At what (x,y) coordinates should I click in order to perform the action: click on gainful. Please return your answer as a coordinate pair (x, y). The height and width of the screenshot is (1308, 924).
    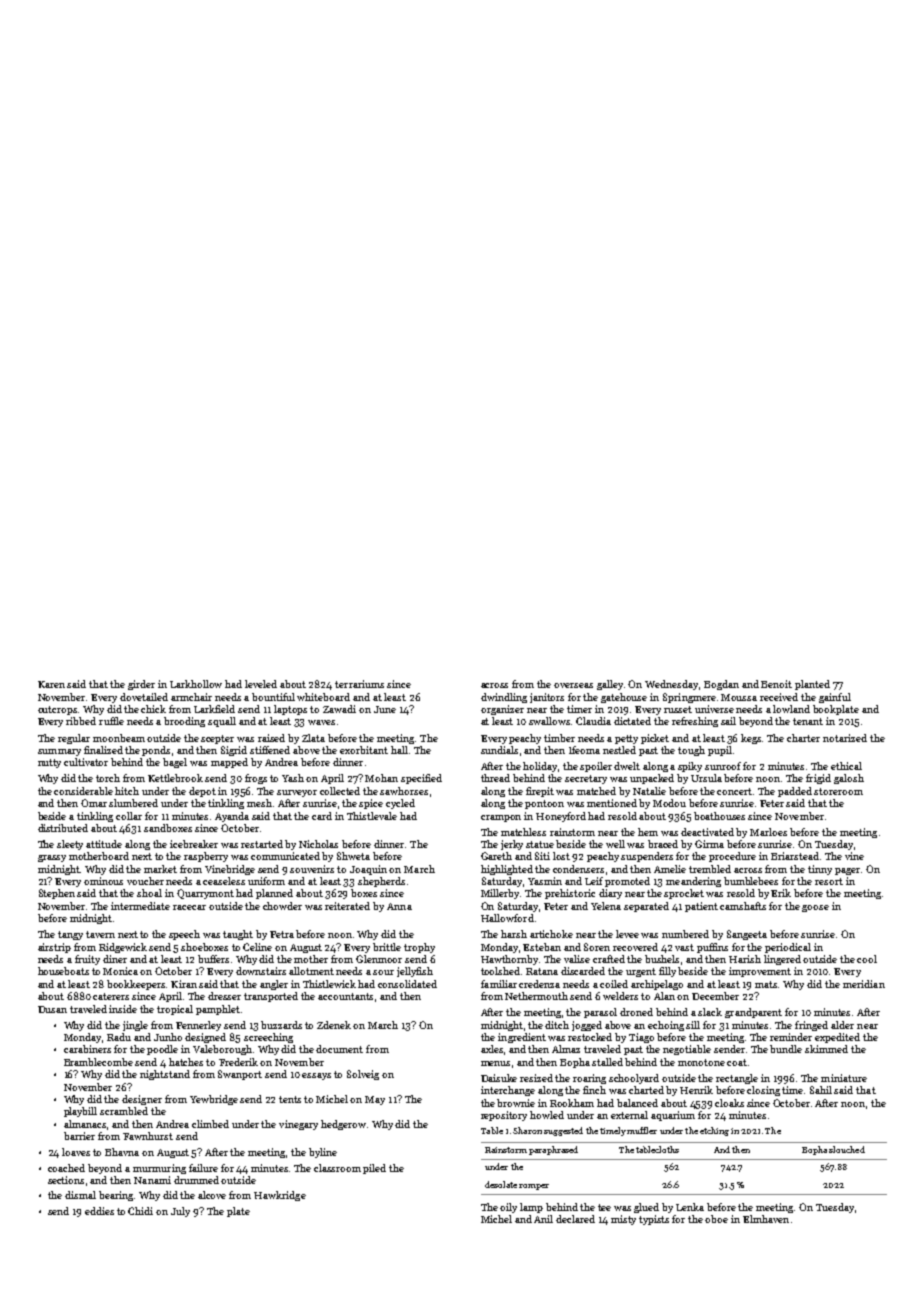
    Looking at the image, I should click on (835, 698).
